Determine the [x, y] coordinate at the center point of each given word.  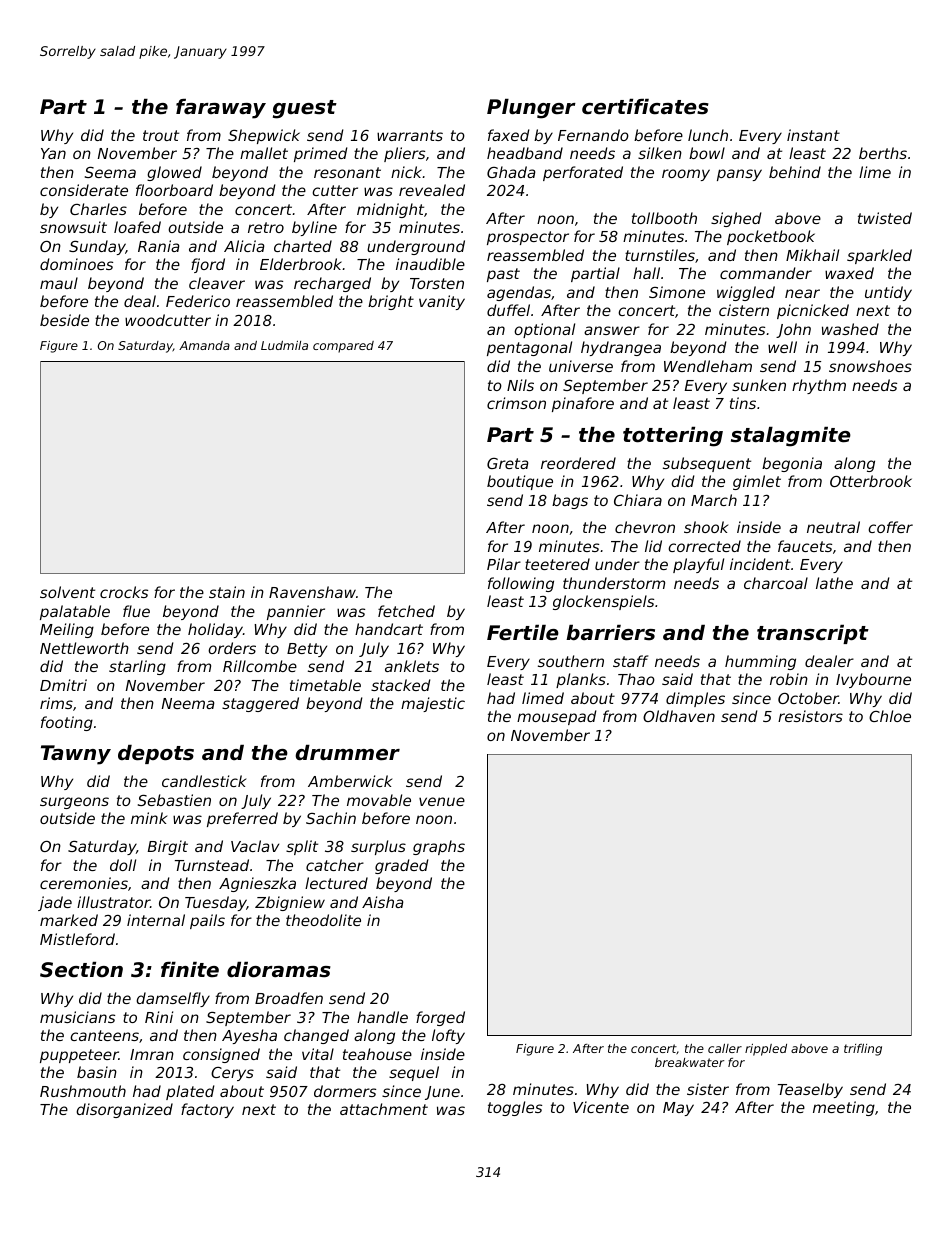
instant [813, 135]
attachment [384, 1109]
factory [207, 1110]
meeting [844, 1108]
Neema [188, 703]
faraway [221, 109]
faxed [509, 135]
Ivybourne [873, 680]
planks [581, 680]
